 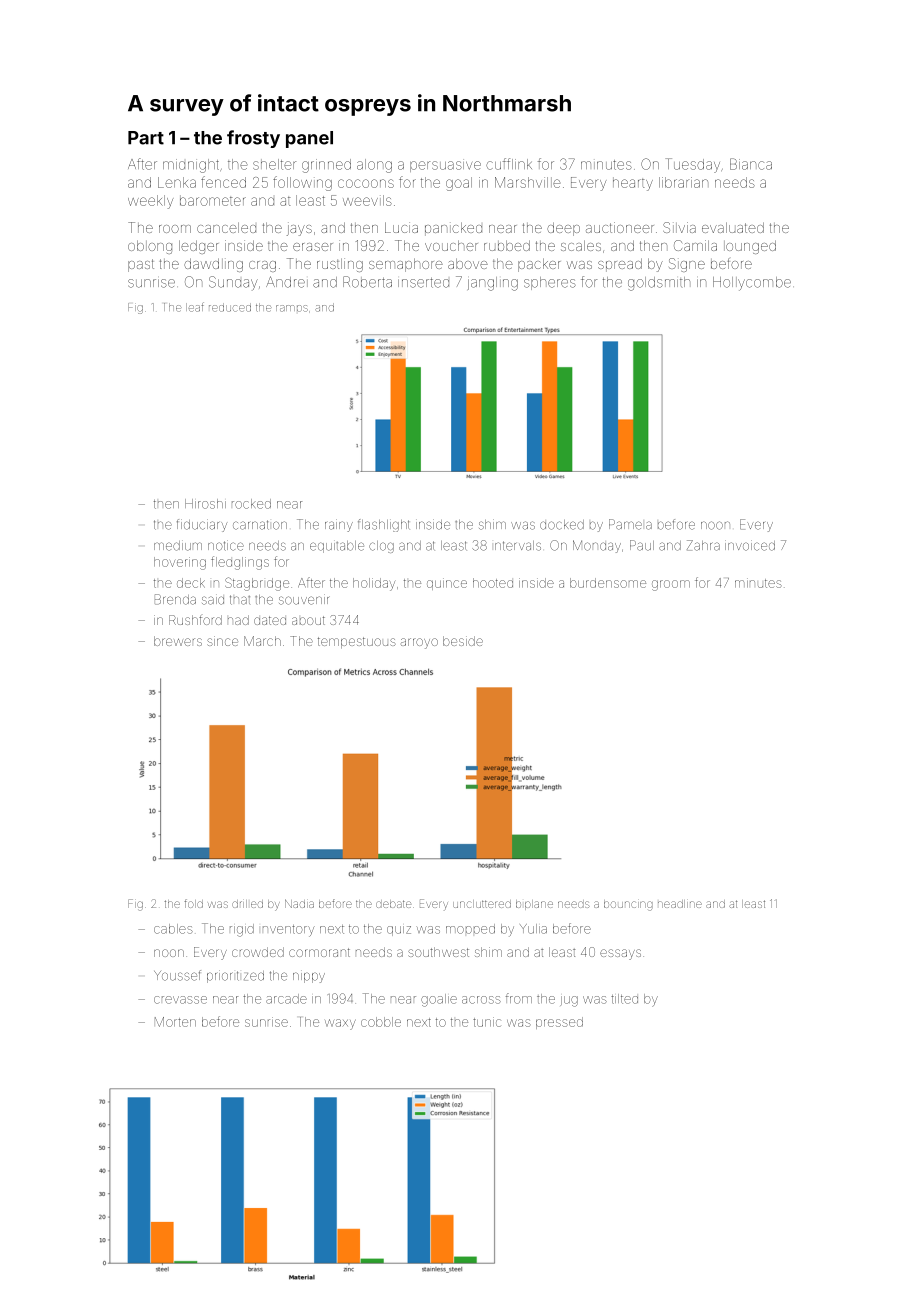 I want to click on along, so click(x=374, y=166).
